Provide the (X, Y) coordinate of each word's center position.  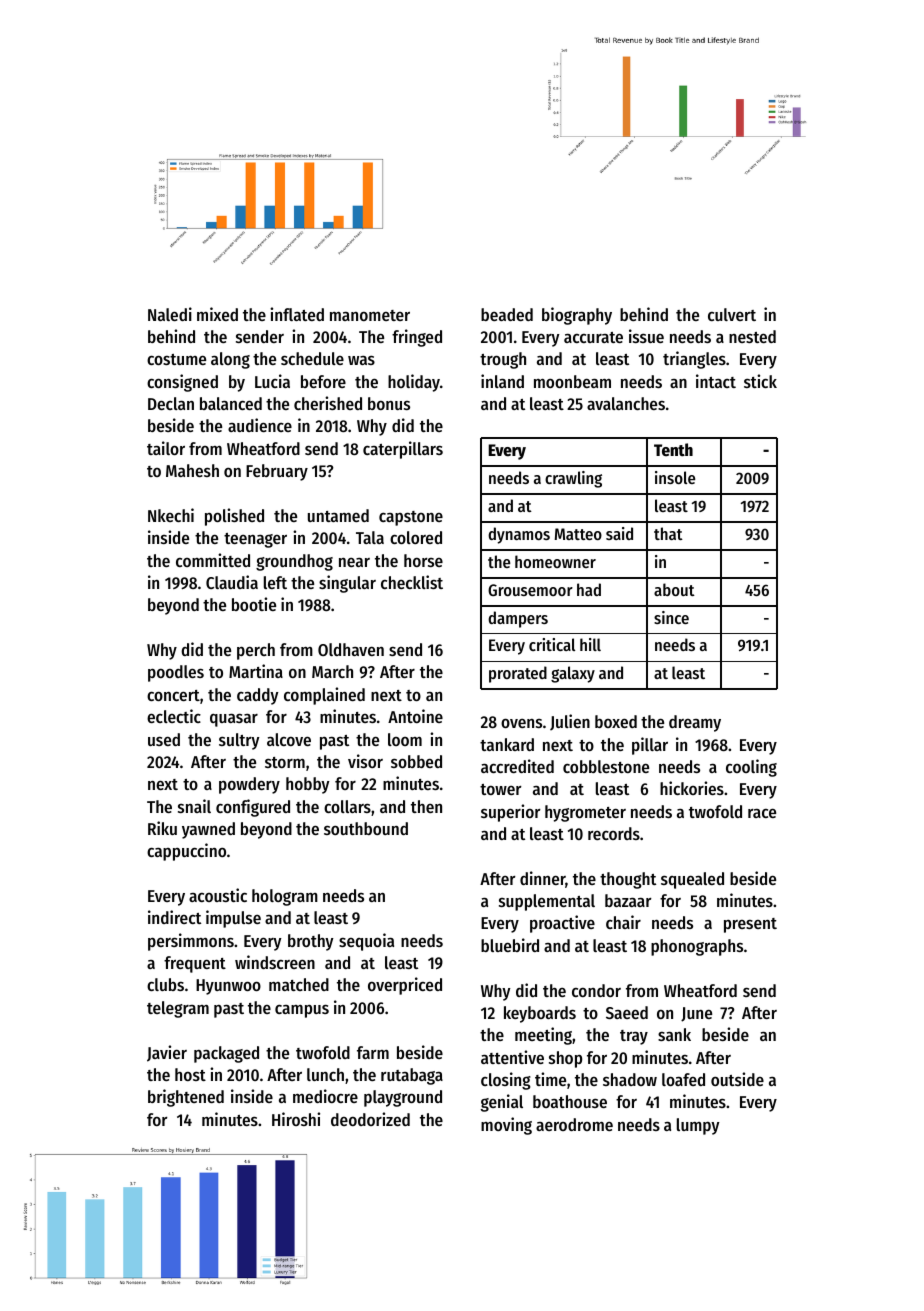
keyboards (540, 1014)
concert (173, 695)
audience (260, 425)
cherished (328, 403)
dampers (518, 619)
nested (752, 336)
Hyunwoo (228, 987)
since (671, 617)
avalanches (626, 403)
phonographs (697, 947)
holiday (414, 383)
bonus (389, 403)
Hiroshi (296, 1119)
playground (403, 1098)
